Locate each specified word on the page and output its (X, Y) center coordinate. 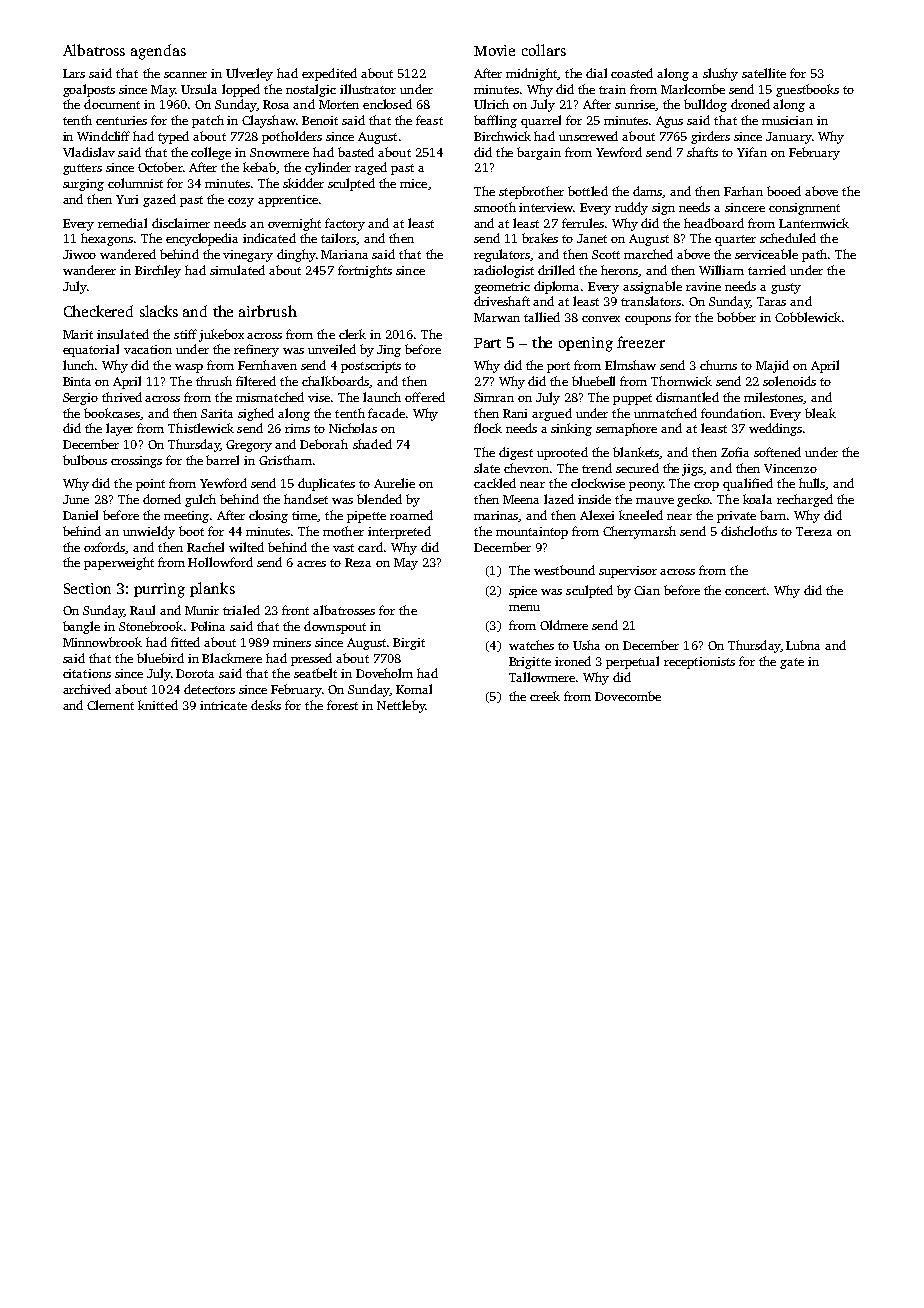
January (789, 138)
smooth (495, 207)
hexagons (107, 239)
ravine (703, 286)
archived (87, 689)
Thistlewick (201, 428)
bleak (820, 413)
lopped (241, 90)
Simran (494, 397)
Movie (494, 50)
